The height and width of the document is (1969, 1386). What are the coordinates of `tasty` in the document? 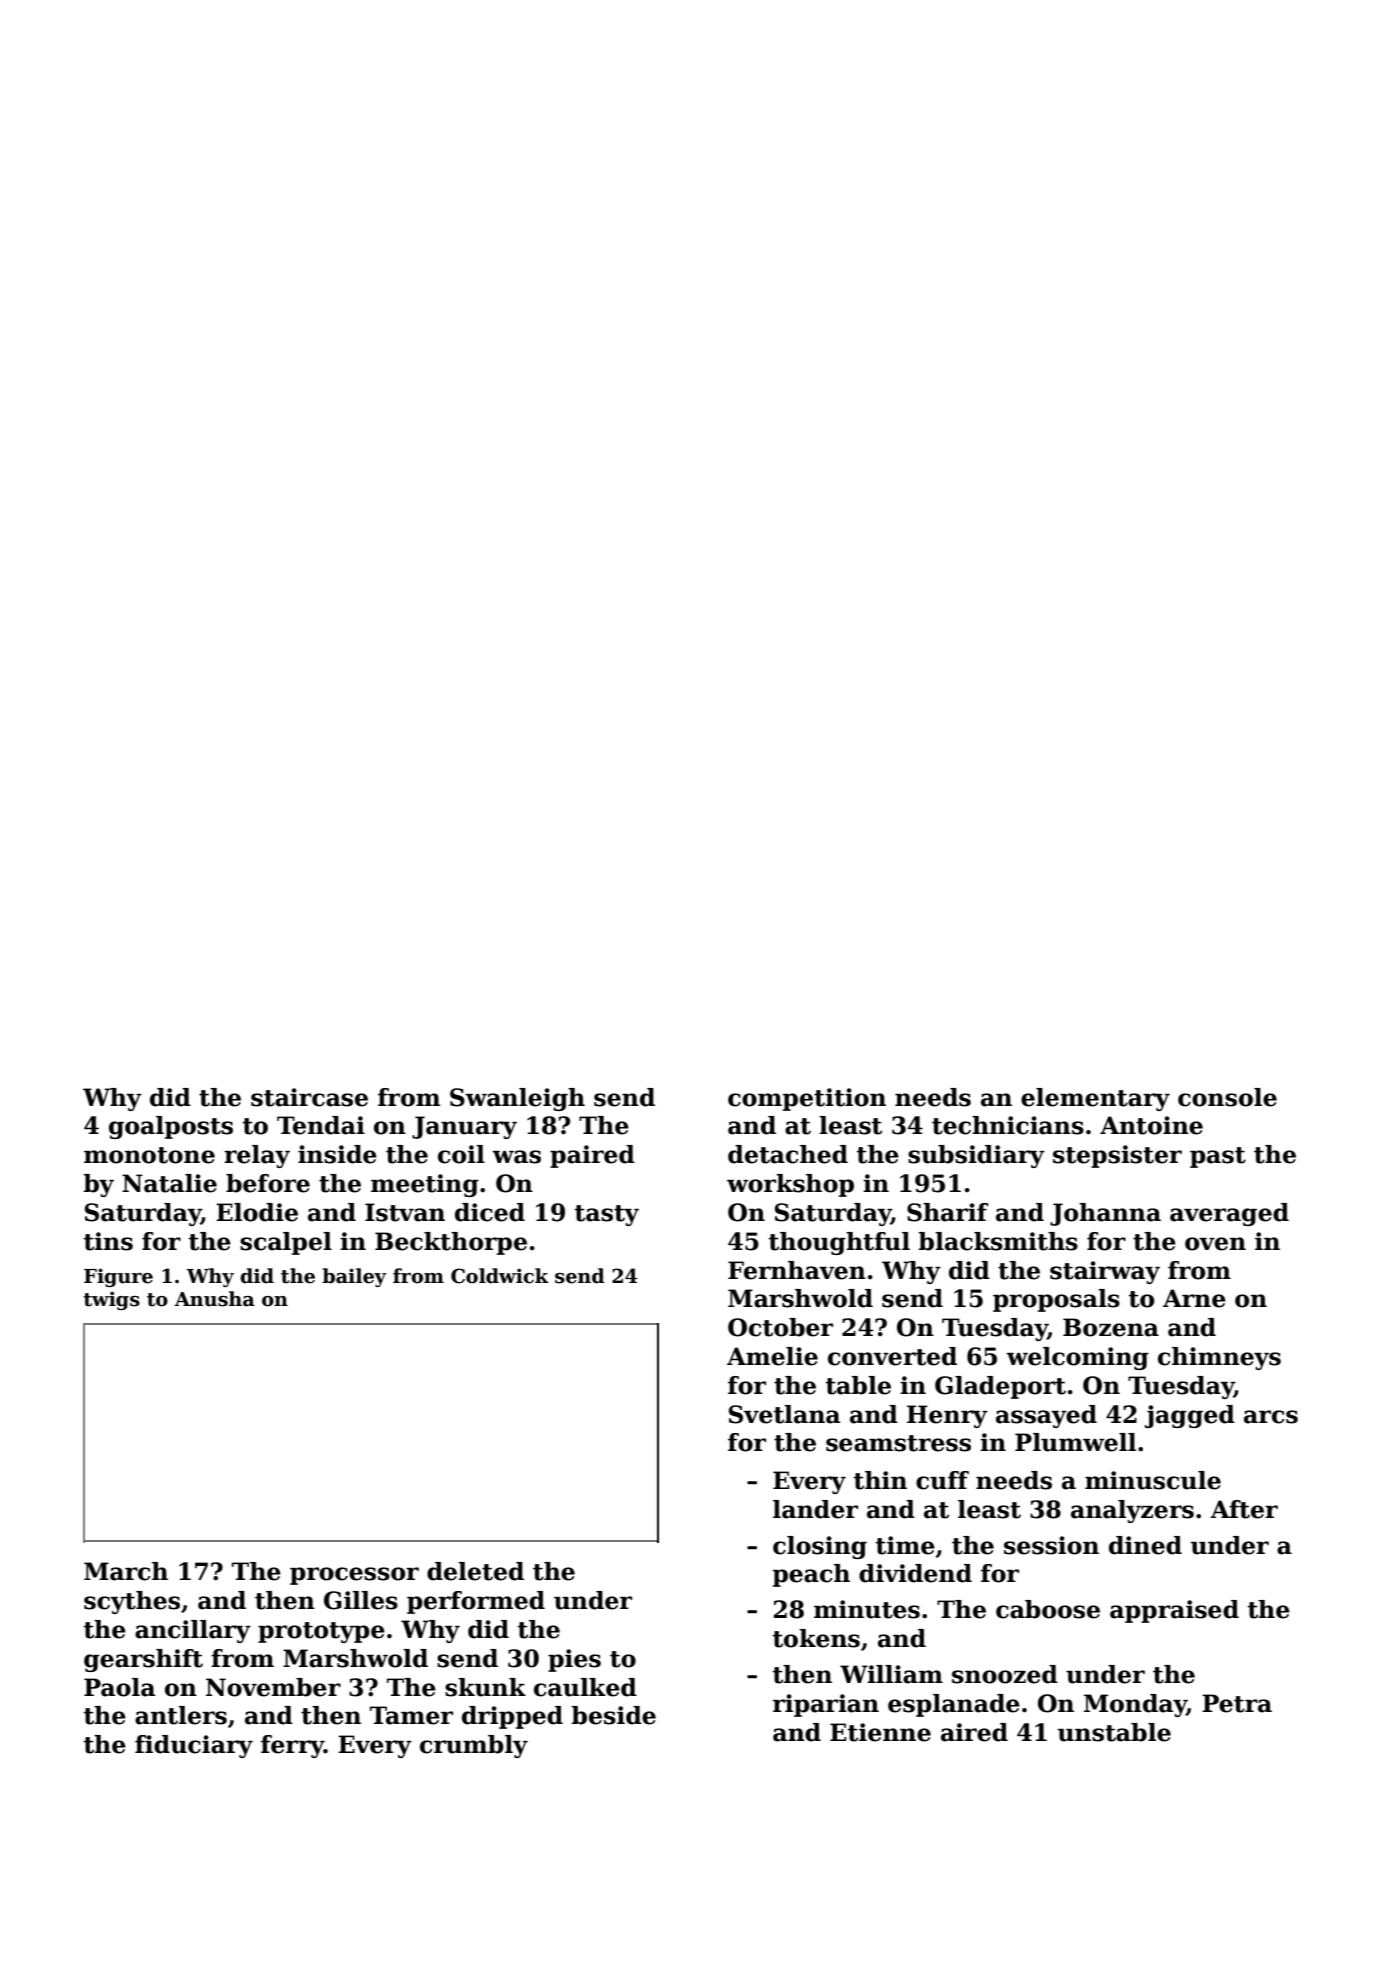 It's located at (607, 1215).
